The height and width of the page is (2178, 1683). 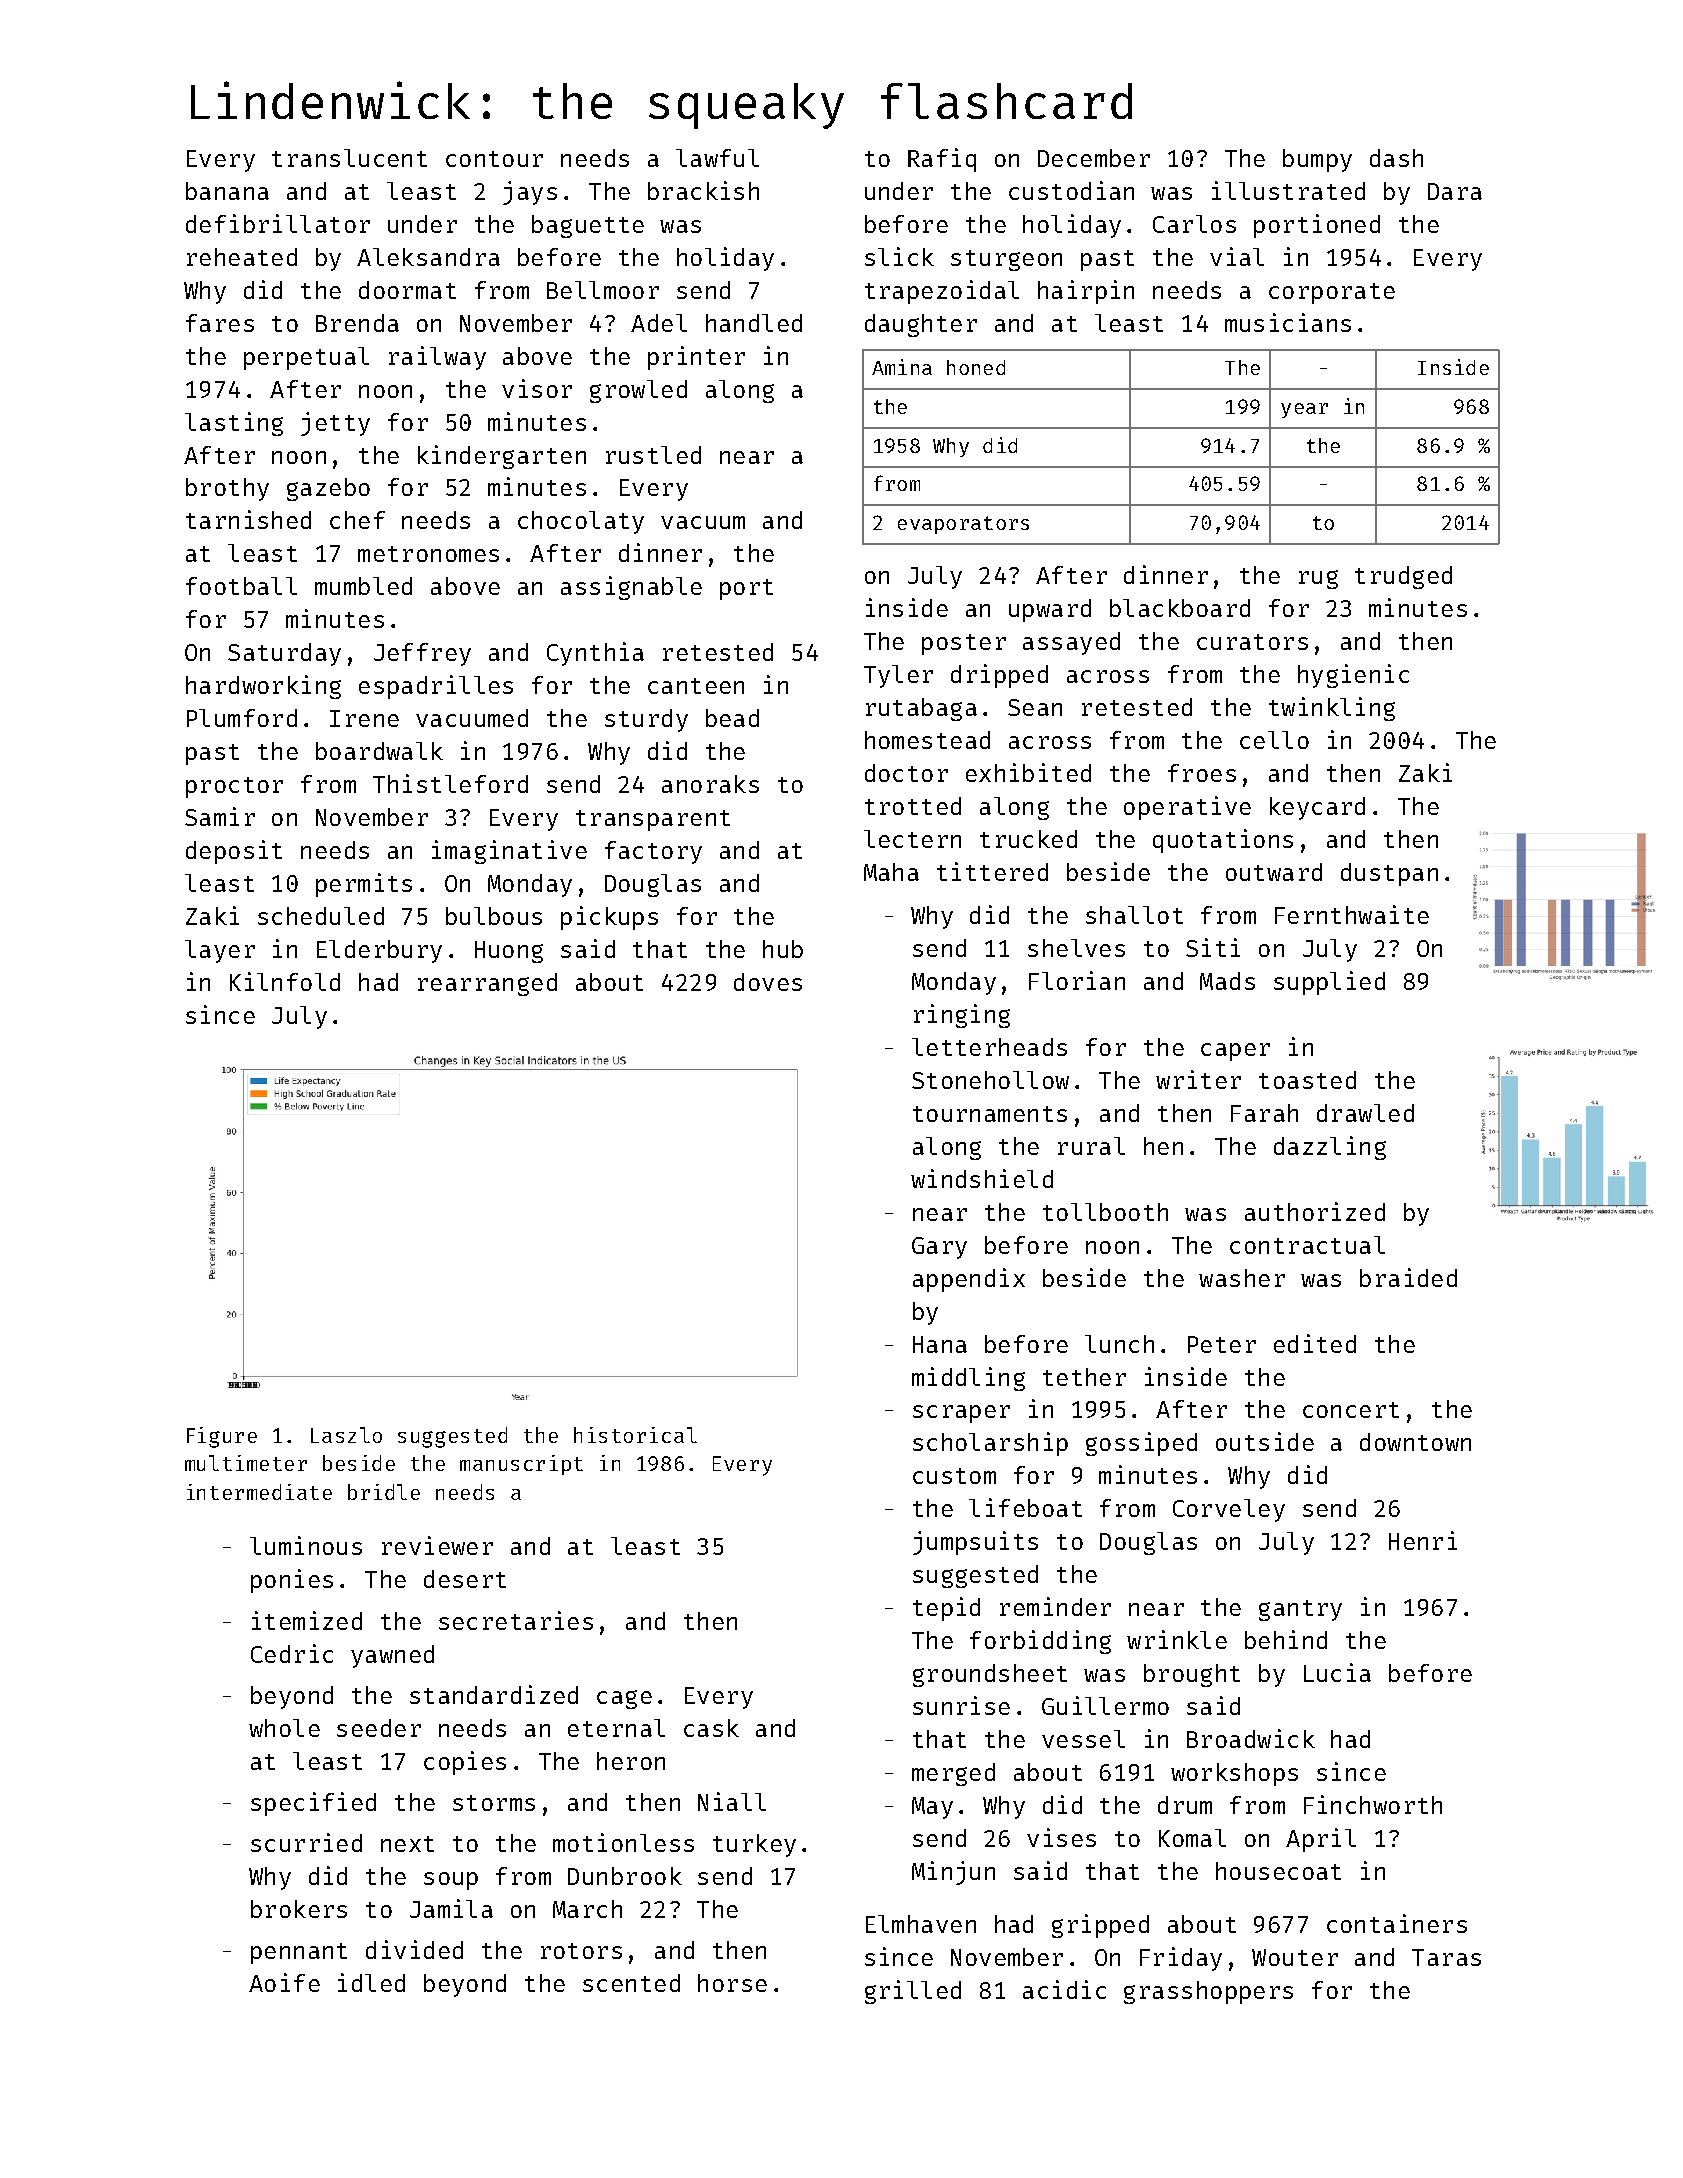 I want to click on keycard, so click(x=1317, y=808).
